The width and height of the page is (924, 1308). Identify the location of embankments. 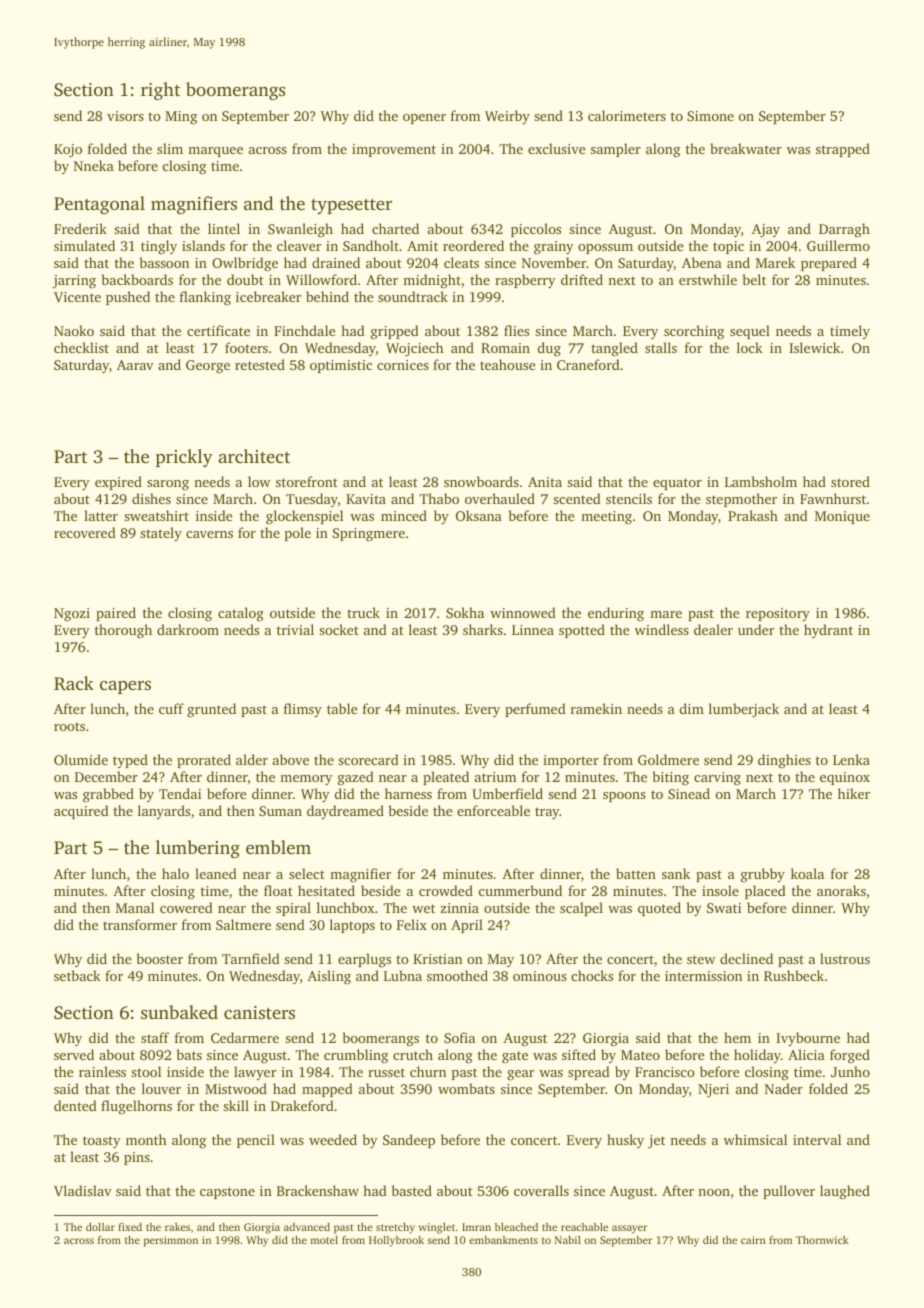
(503, 1240).
